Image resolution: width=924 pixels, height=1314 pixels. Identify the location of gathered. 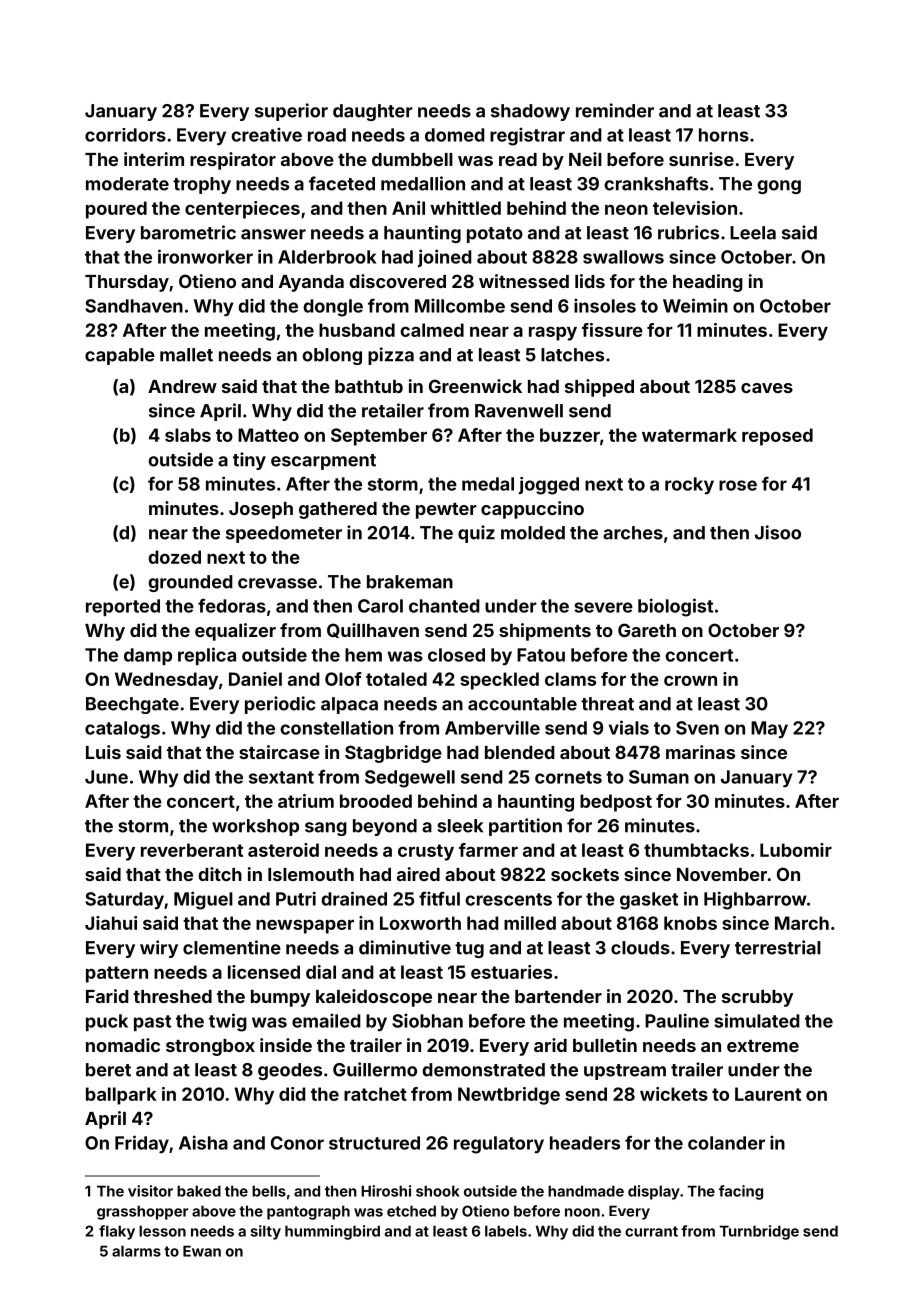
(338, 510).
